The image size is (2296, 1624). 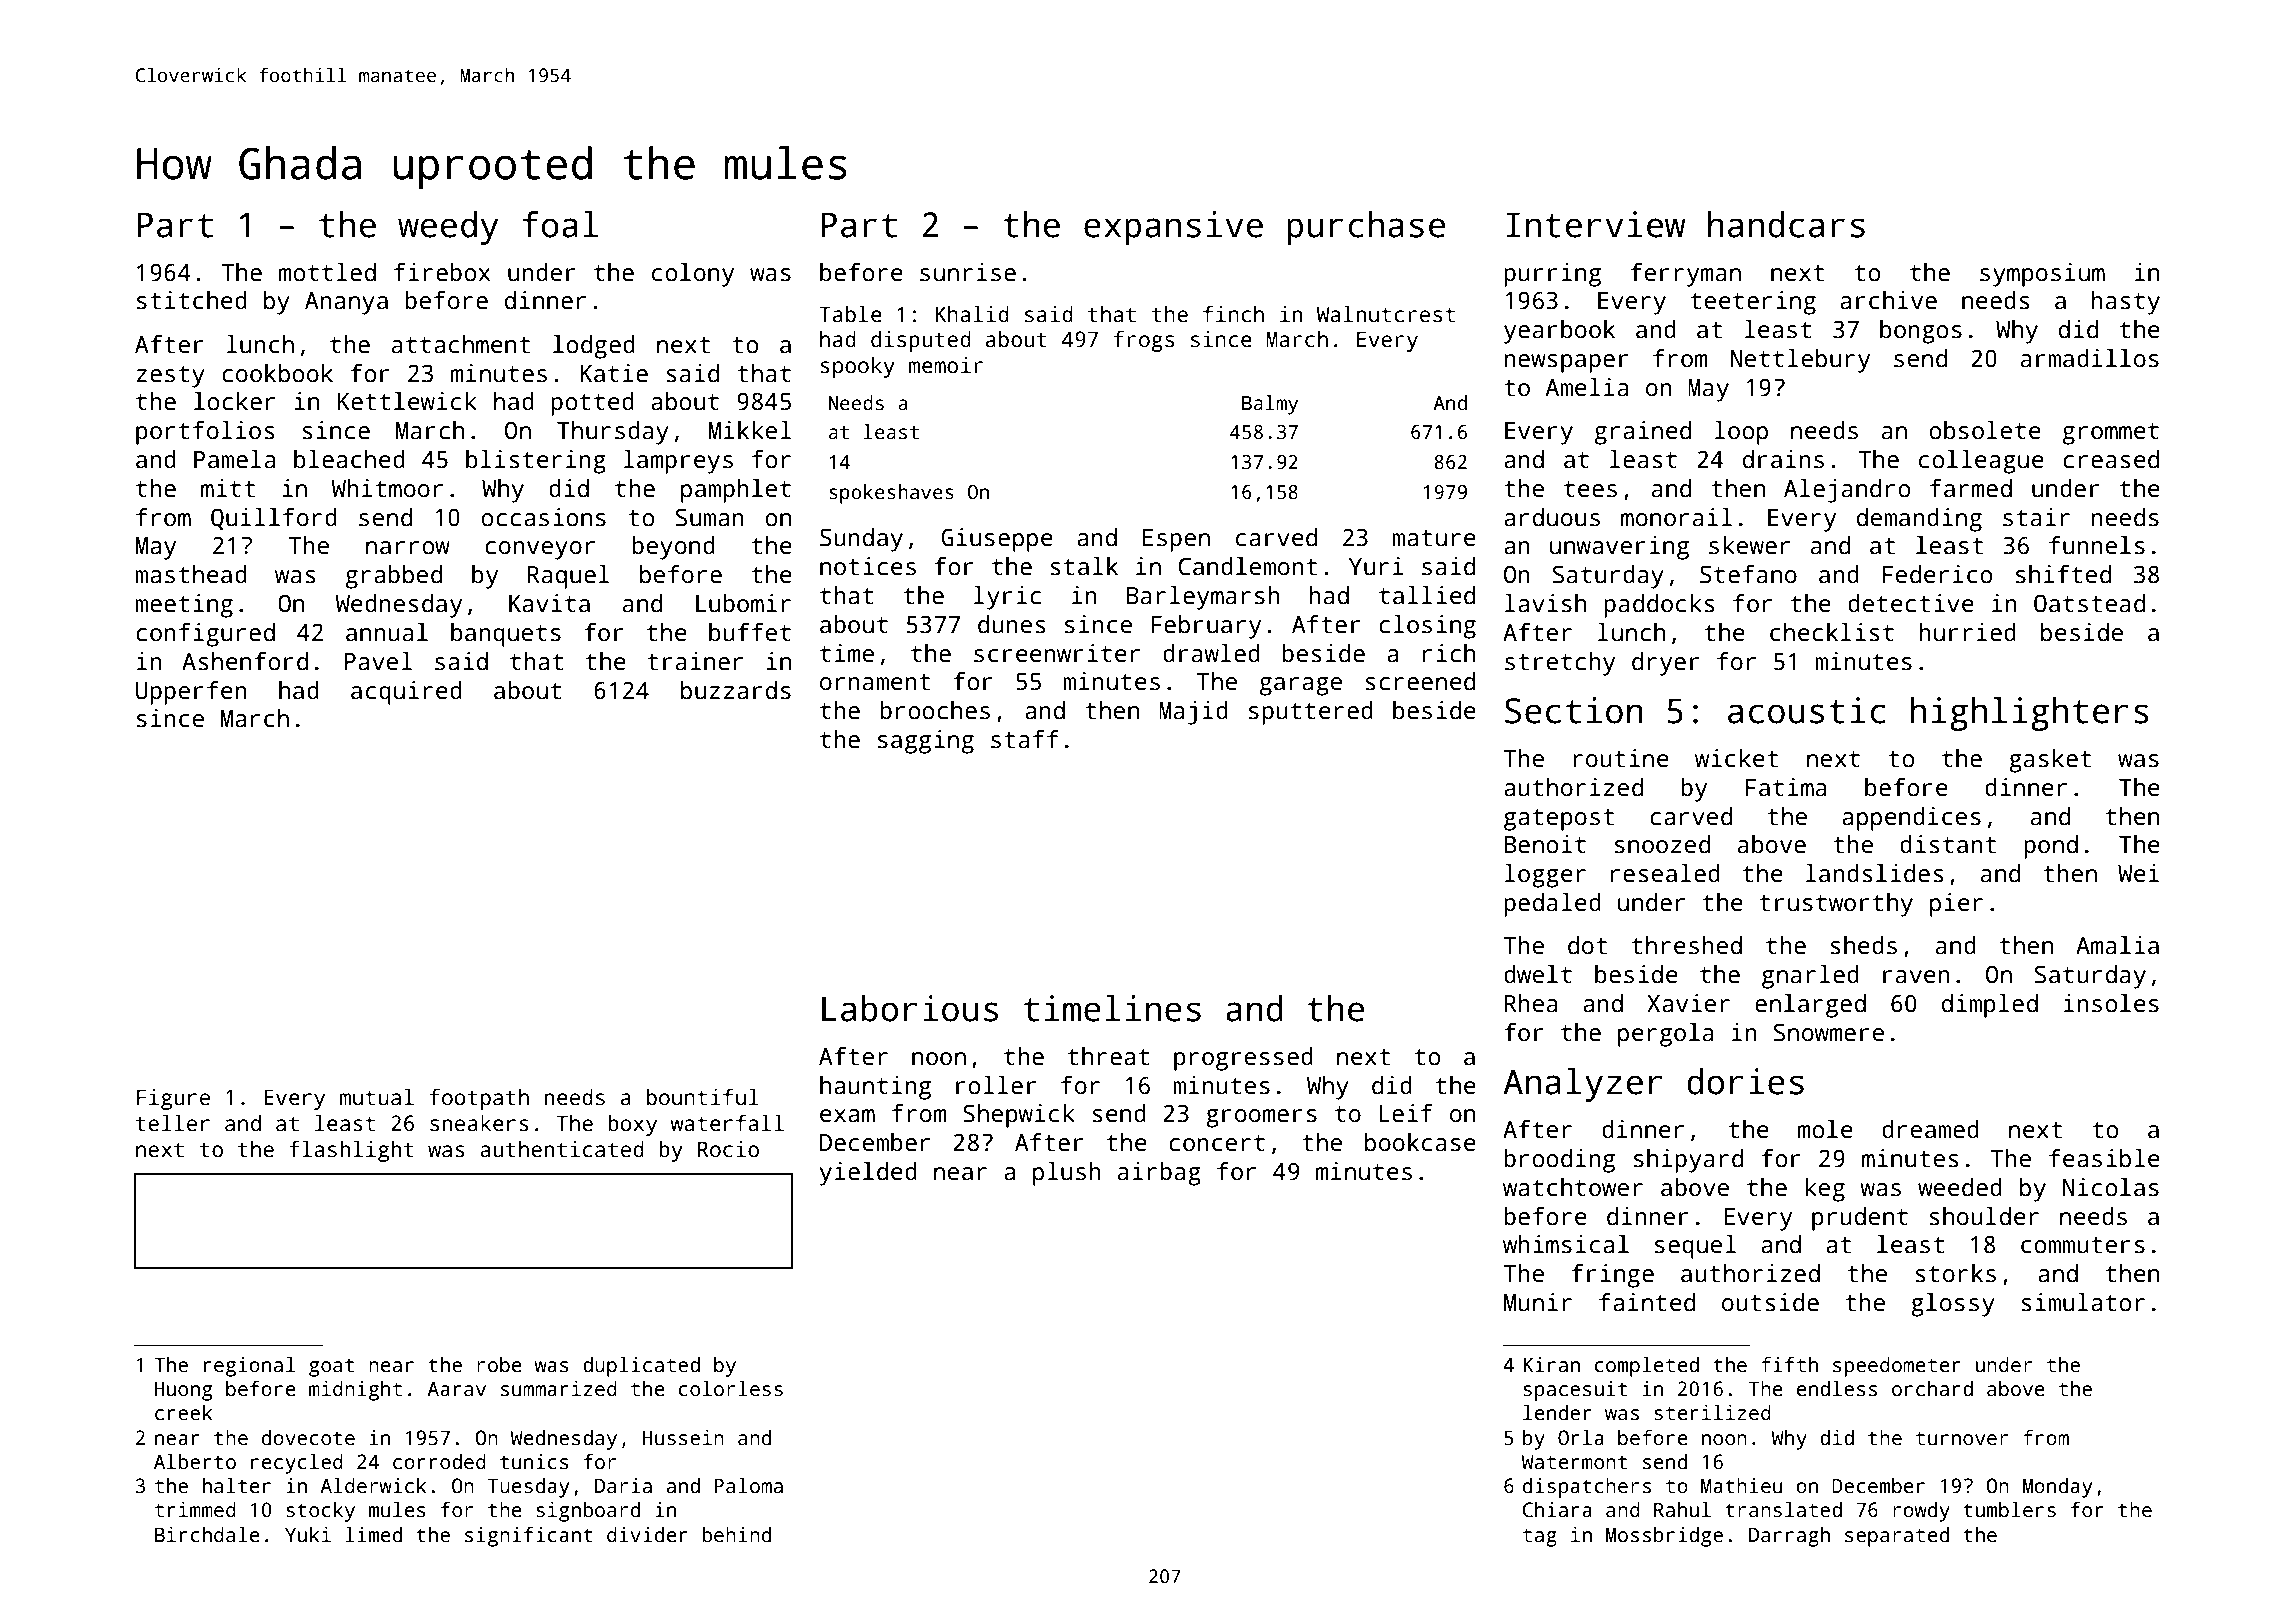 What do you see at coordinates (351, 1151) in the image?
I see `flashlight` at bounding box center [351, 1151].
